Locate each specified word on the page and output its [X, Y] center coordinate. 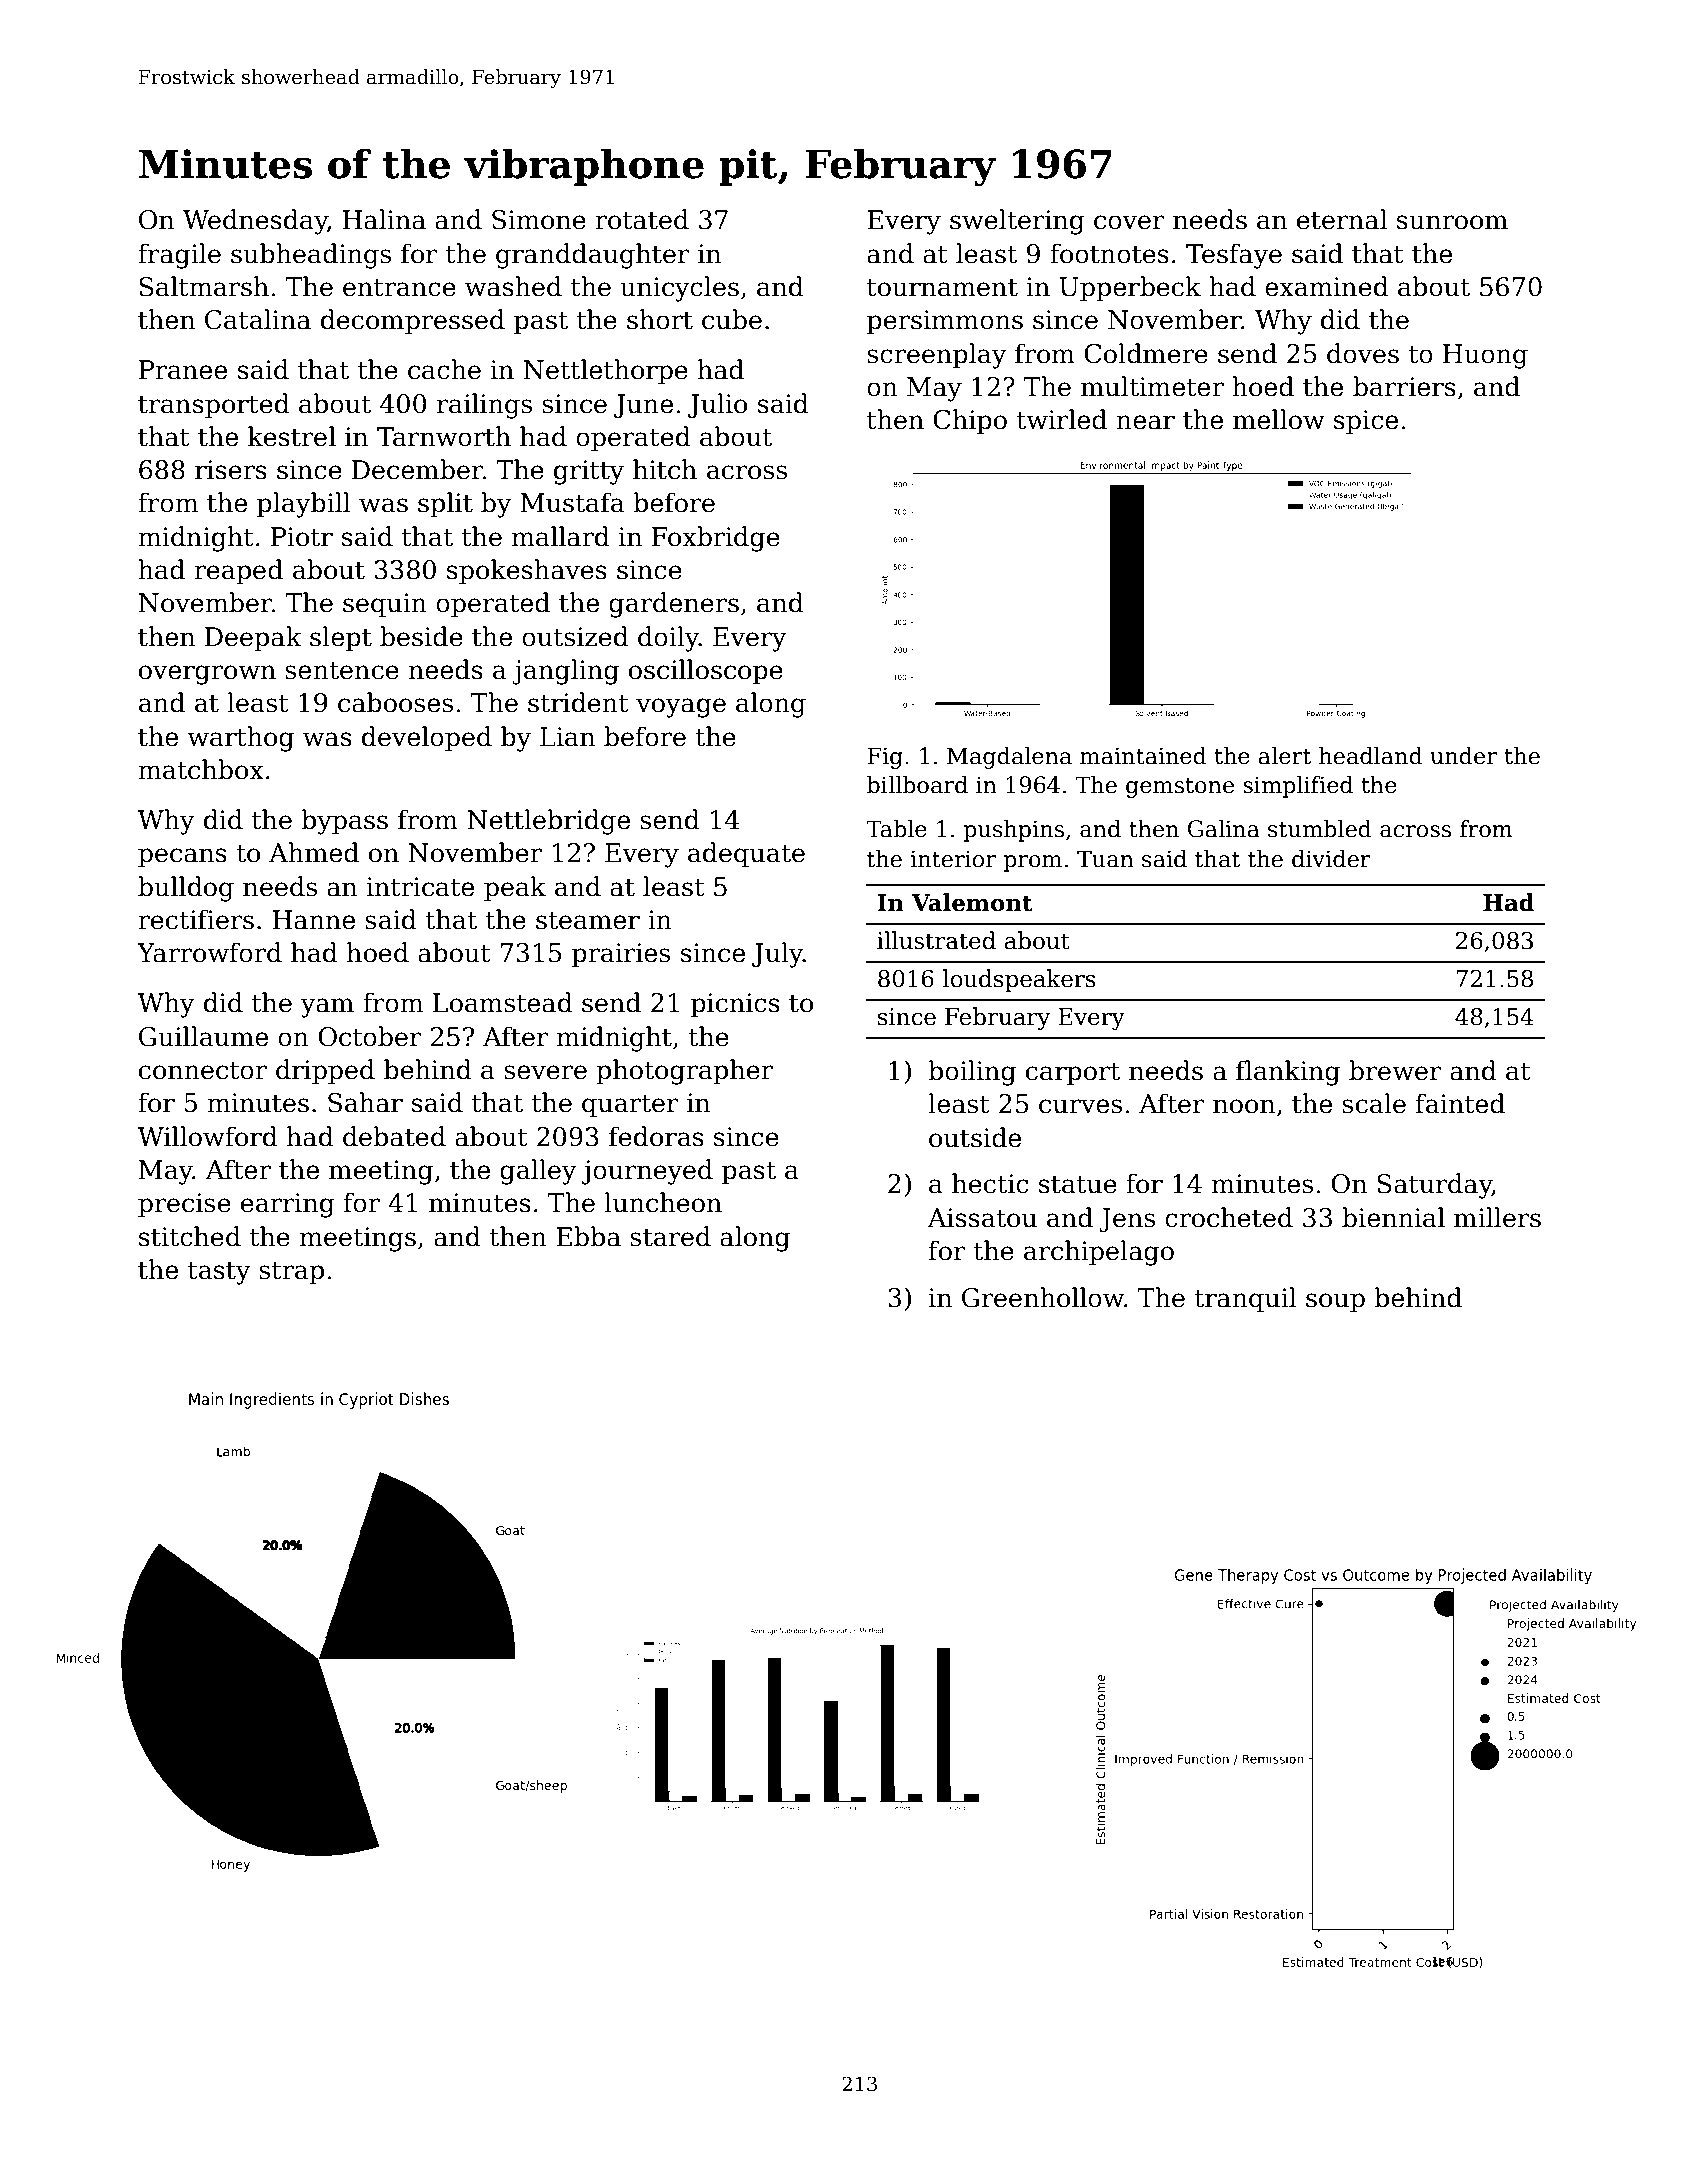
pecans [182, 857]
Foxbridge [716, 539]
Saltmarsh [204, 286]
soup [1335, 1302]
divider [1331, 859]
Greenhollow [1043, 1297]
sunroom [1452, 222]
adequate [746, 854]
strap [291, 1273]
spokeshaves [527, 571]
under [1463, 756]
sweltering [1017, 222]
